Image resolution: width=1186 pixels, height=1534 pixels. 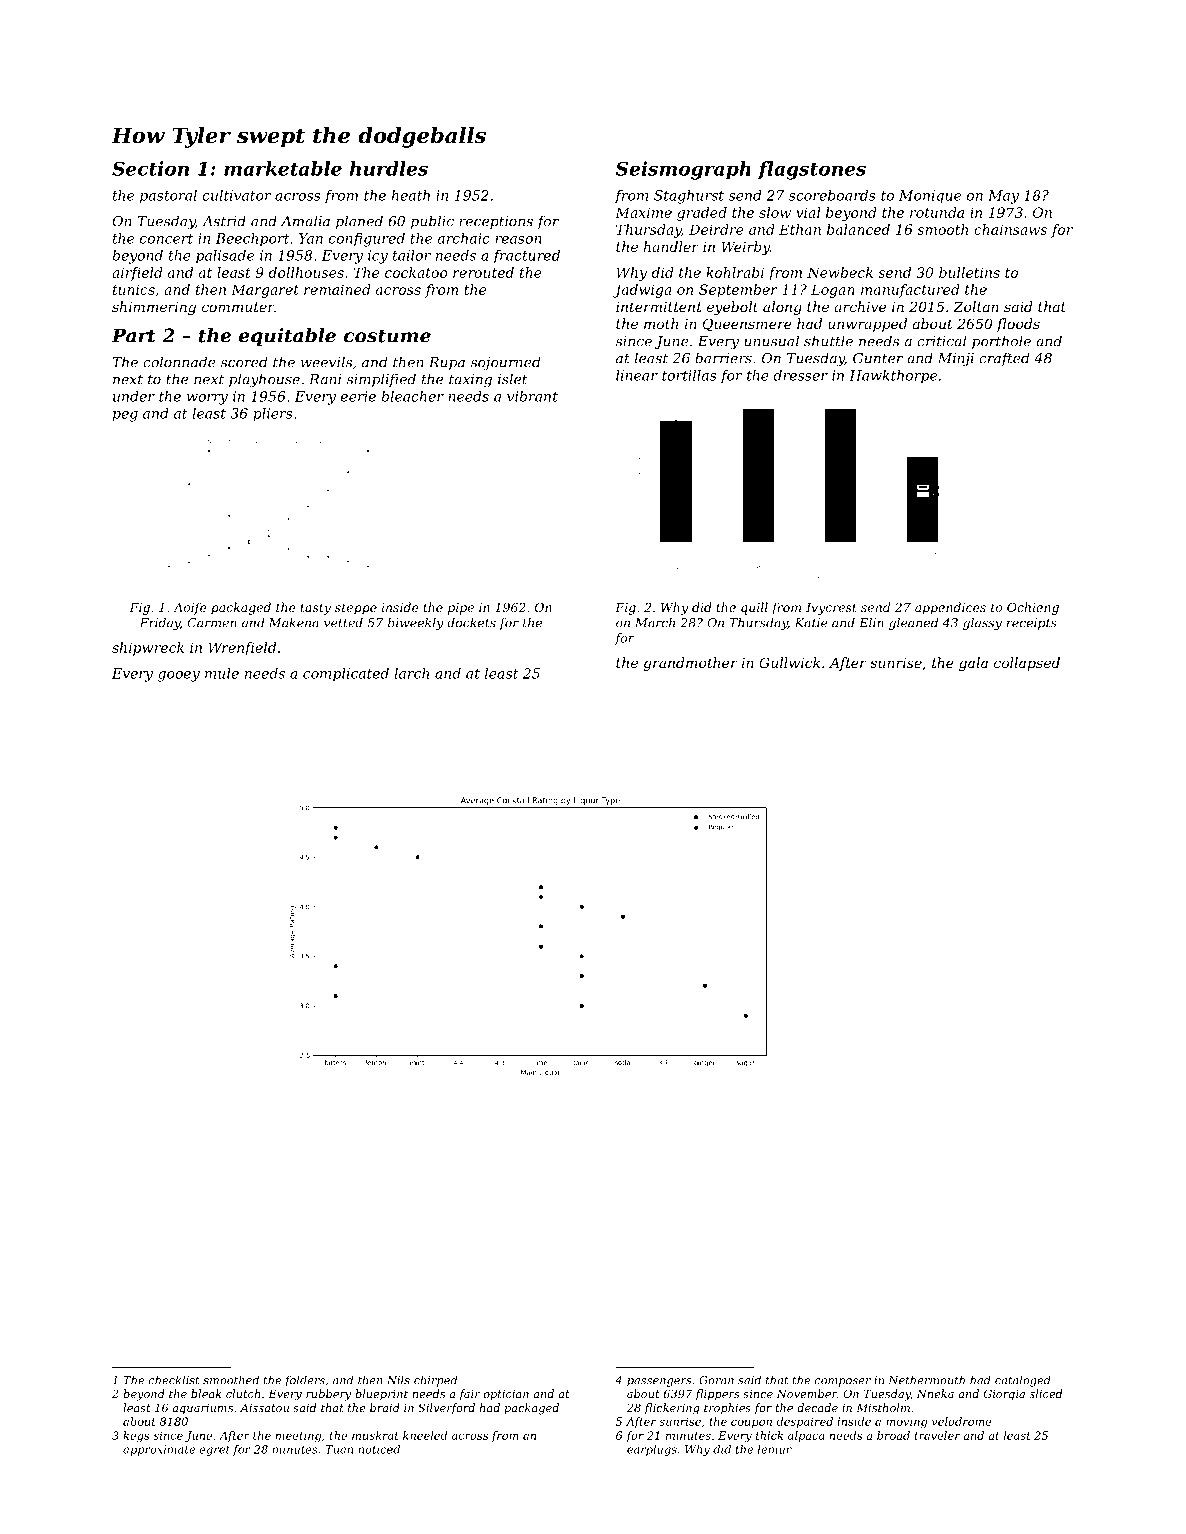 What do you see at coordinates (973, 664) in the screenshot?
I see `gala` at bounding box center [973, 664].
